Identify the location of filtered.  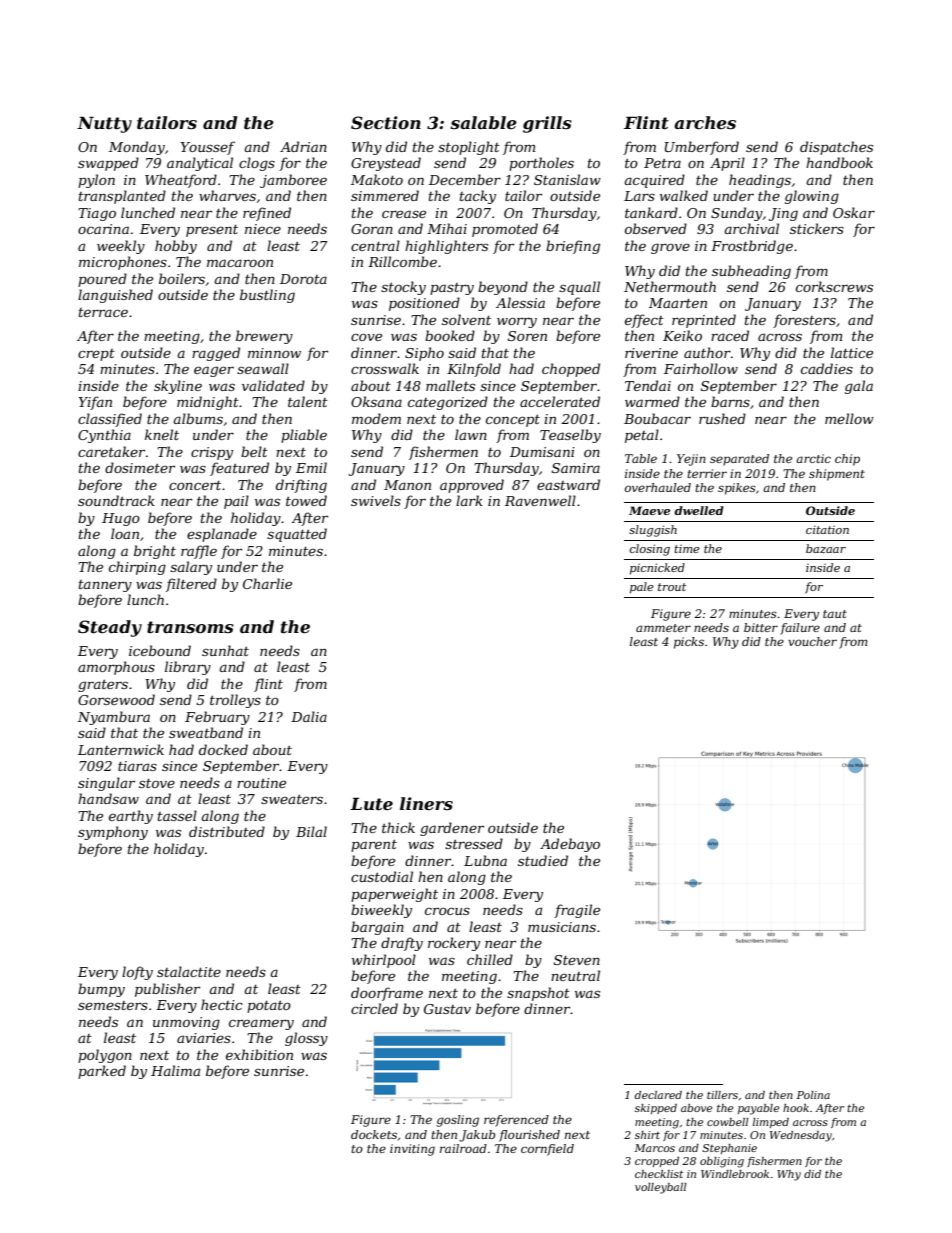
(191, 585).
